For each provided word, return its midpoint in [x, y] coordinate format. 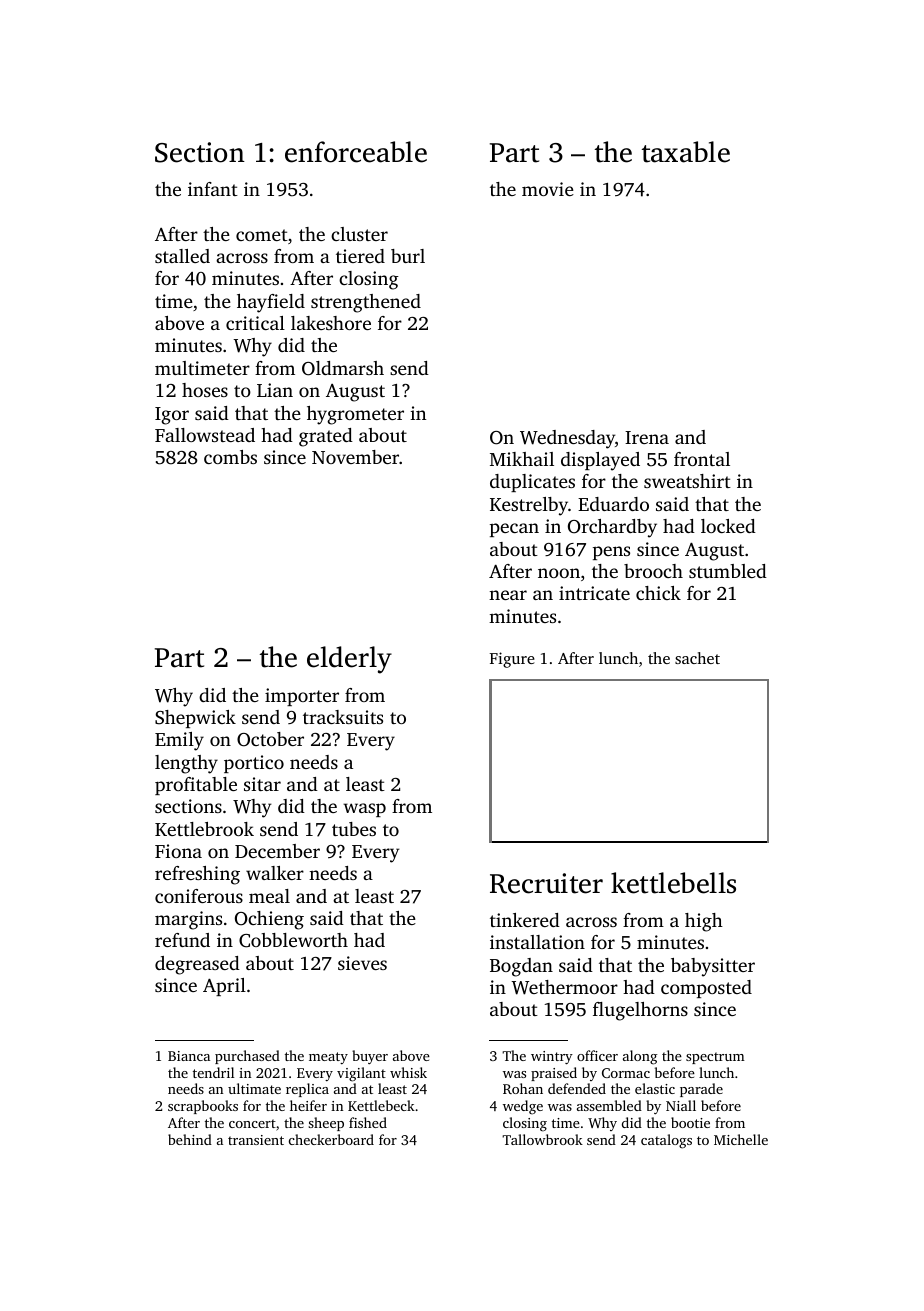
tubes [354, 829]
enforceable [356, 152]
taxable [686, 152]
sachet [697, 658]
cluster [359, 234]
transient [256, 1140]
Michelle [741, 1139]
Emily [179, 741]
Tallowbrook [542, 1139]
